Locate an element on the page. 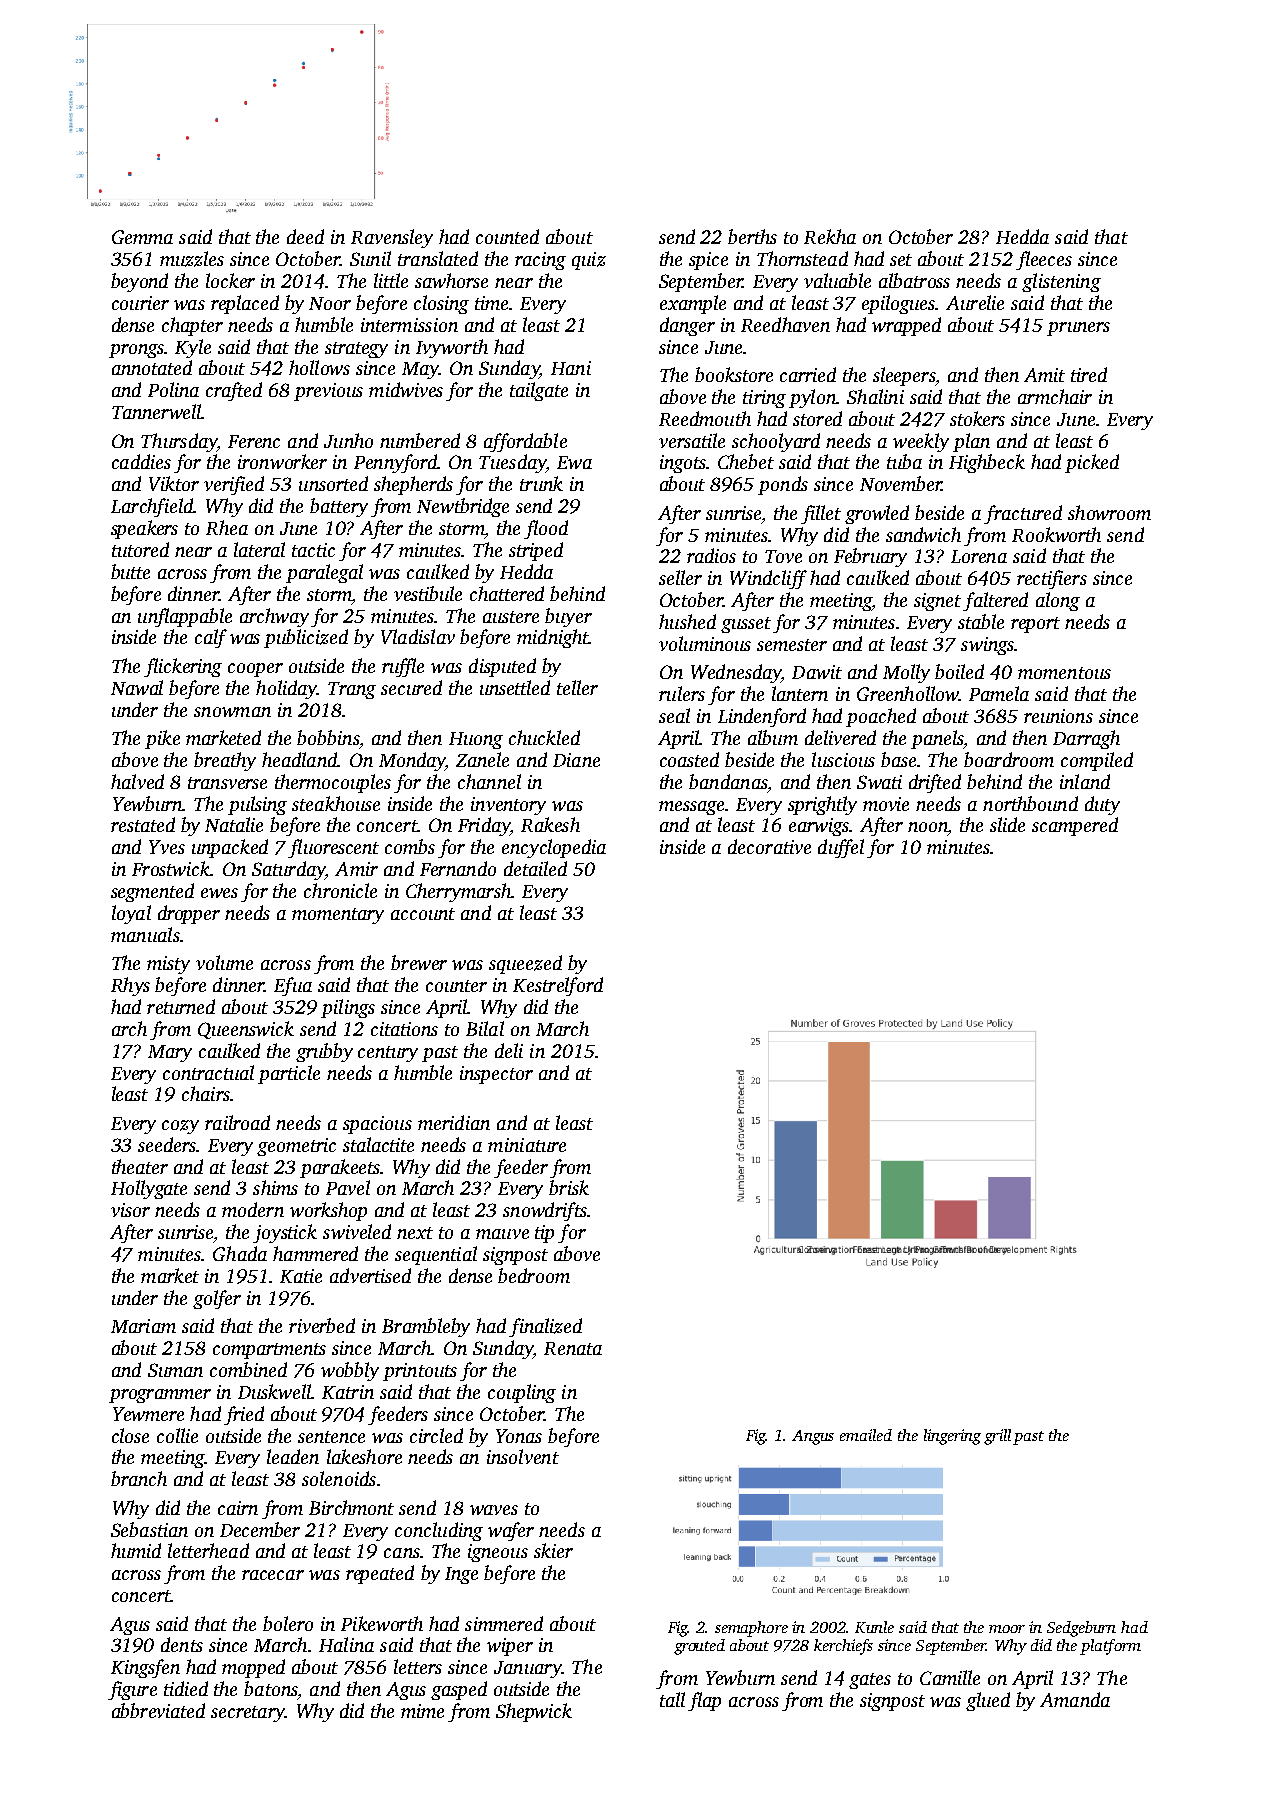 The width and height of the page is (1267, 1793). scampered is located at coordinates (1075, 826).
